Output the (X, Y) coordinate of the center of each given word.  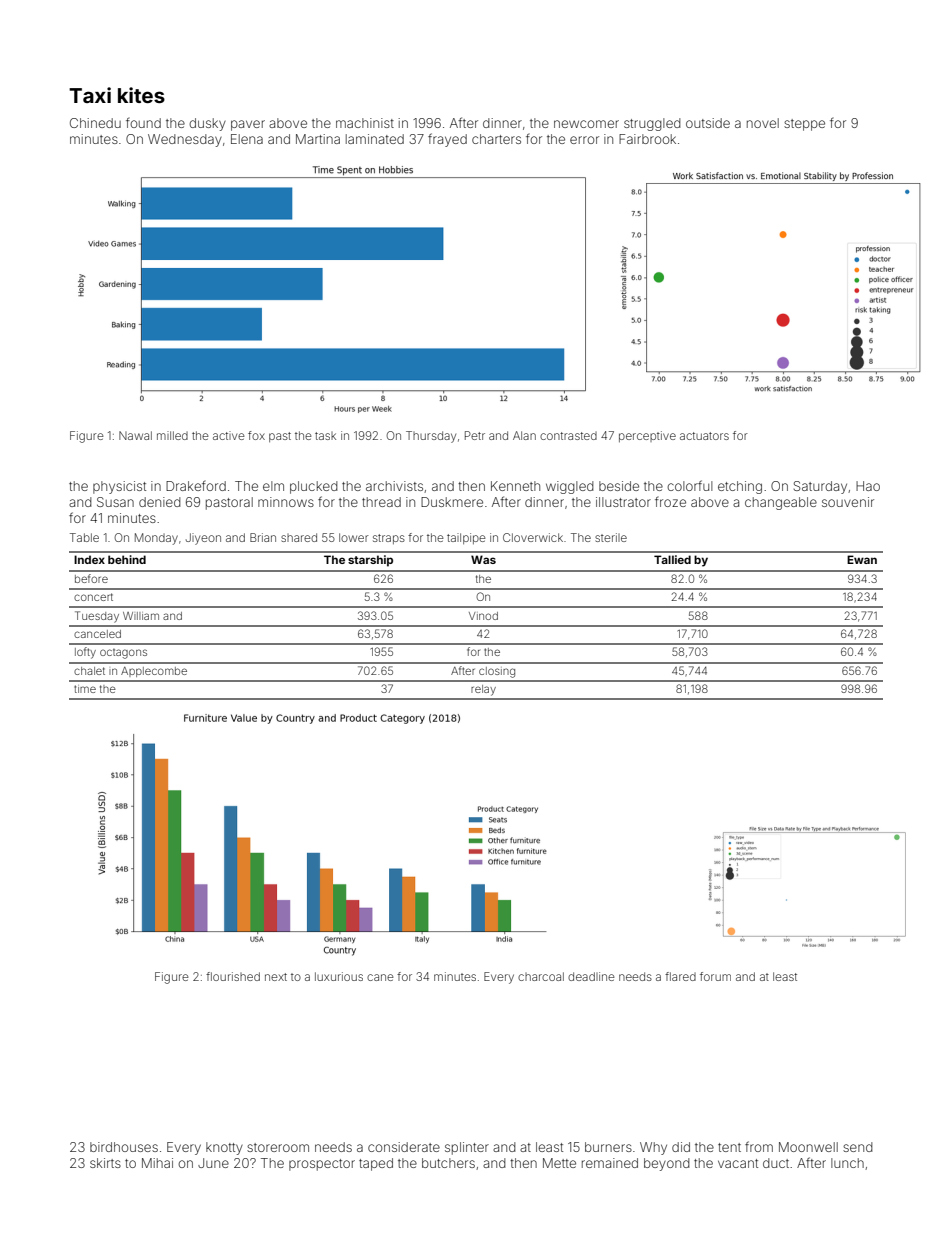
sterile (611, 537)
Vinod (483, 616)
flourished (233, 976)
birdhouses (124, 1147)
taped (376, 1164)
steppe (804, 125)
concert (93, 597)
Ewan (862, 559)
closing (497, 672)
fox (256, 435)
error (584, 140)
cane (380, 977)
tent (729, 1147)
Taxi (90, 95)
